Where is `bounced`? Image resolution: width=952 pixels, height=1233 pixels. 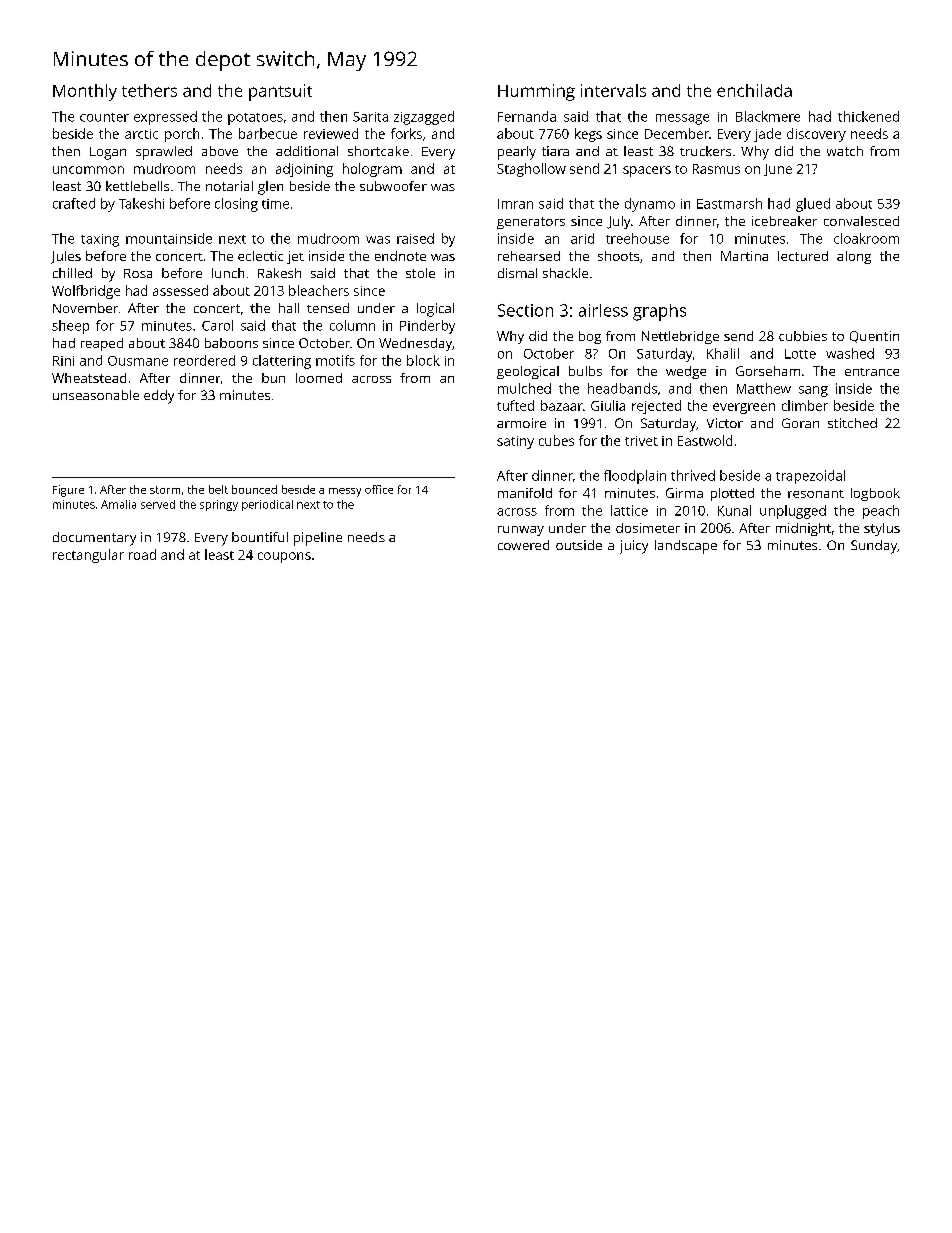 bounced is located at coordinates (254, 489).
